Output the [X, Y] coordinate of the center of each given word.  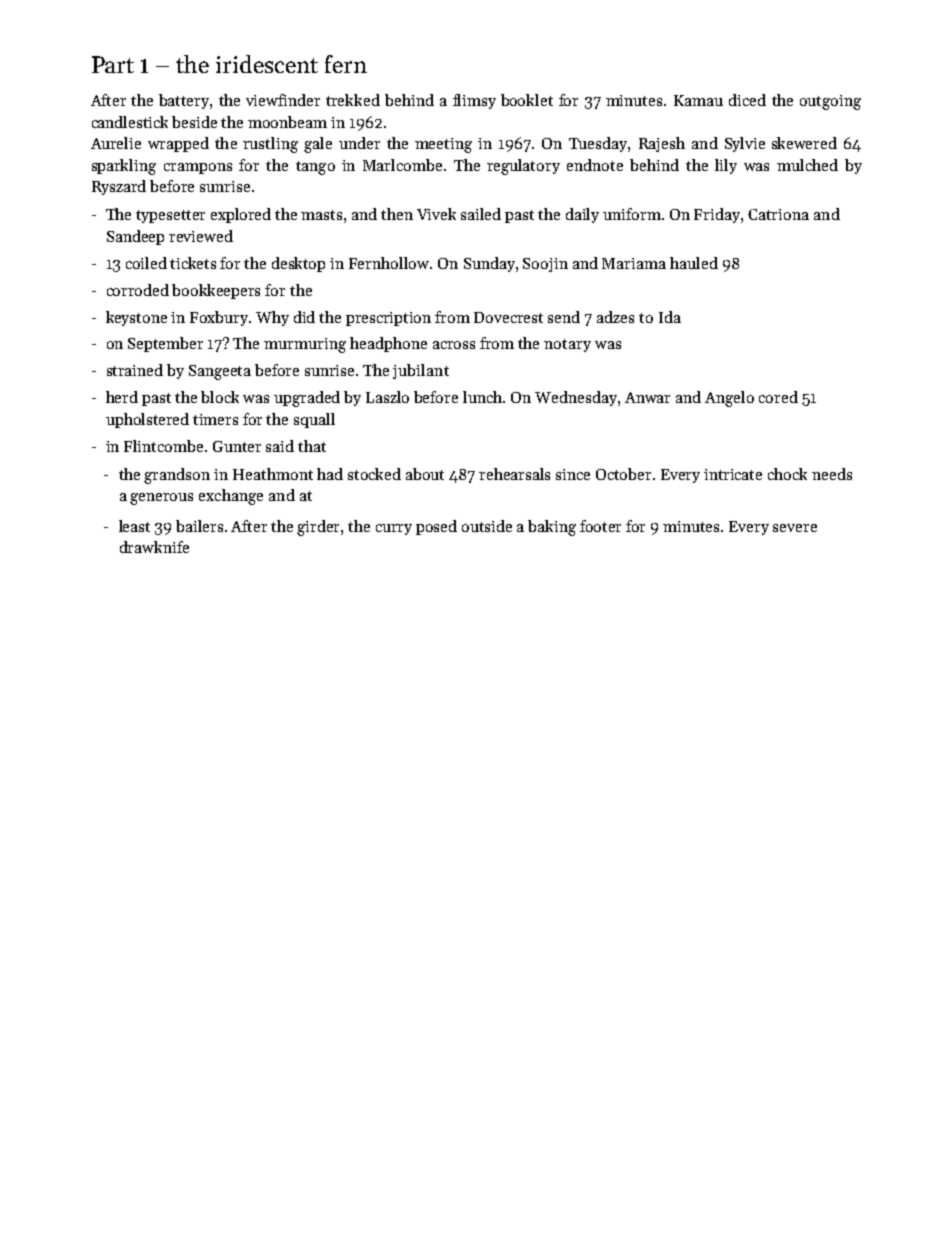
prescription [388, 319]
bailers [199, 526]
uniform [632, 214]
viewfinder [283, 100]
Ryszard [119, 187]
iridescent [267, 64]
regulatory [523, 167]
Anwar [647, 397]
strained [135, 370]
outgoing [830, 102]
